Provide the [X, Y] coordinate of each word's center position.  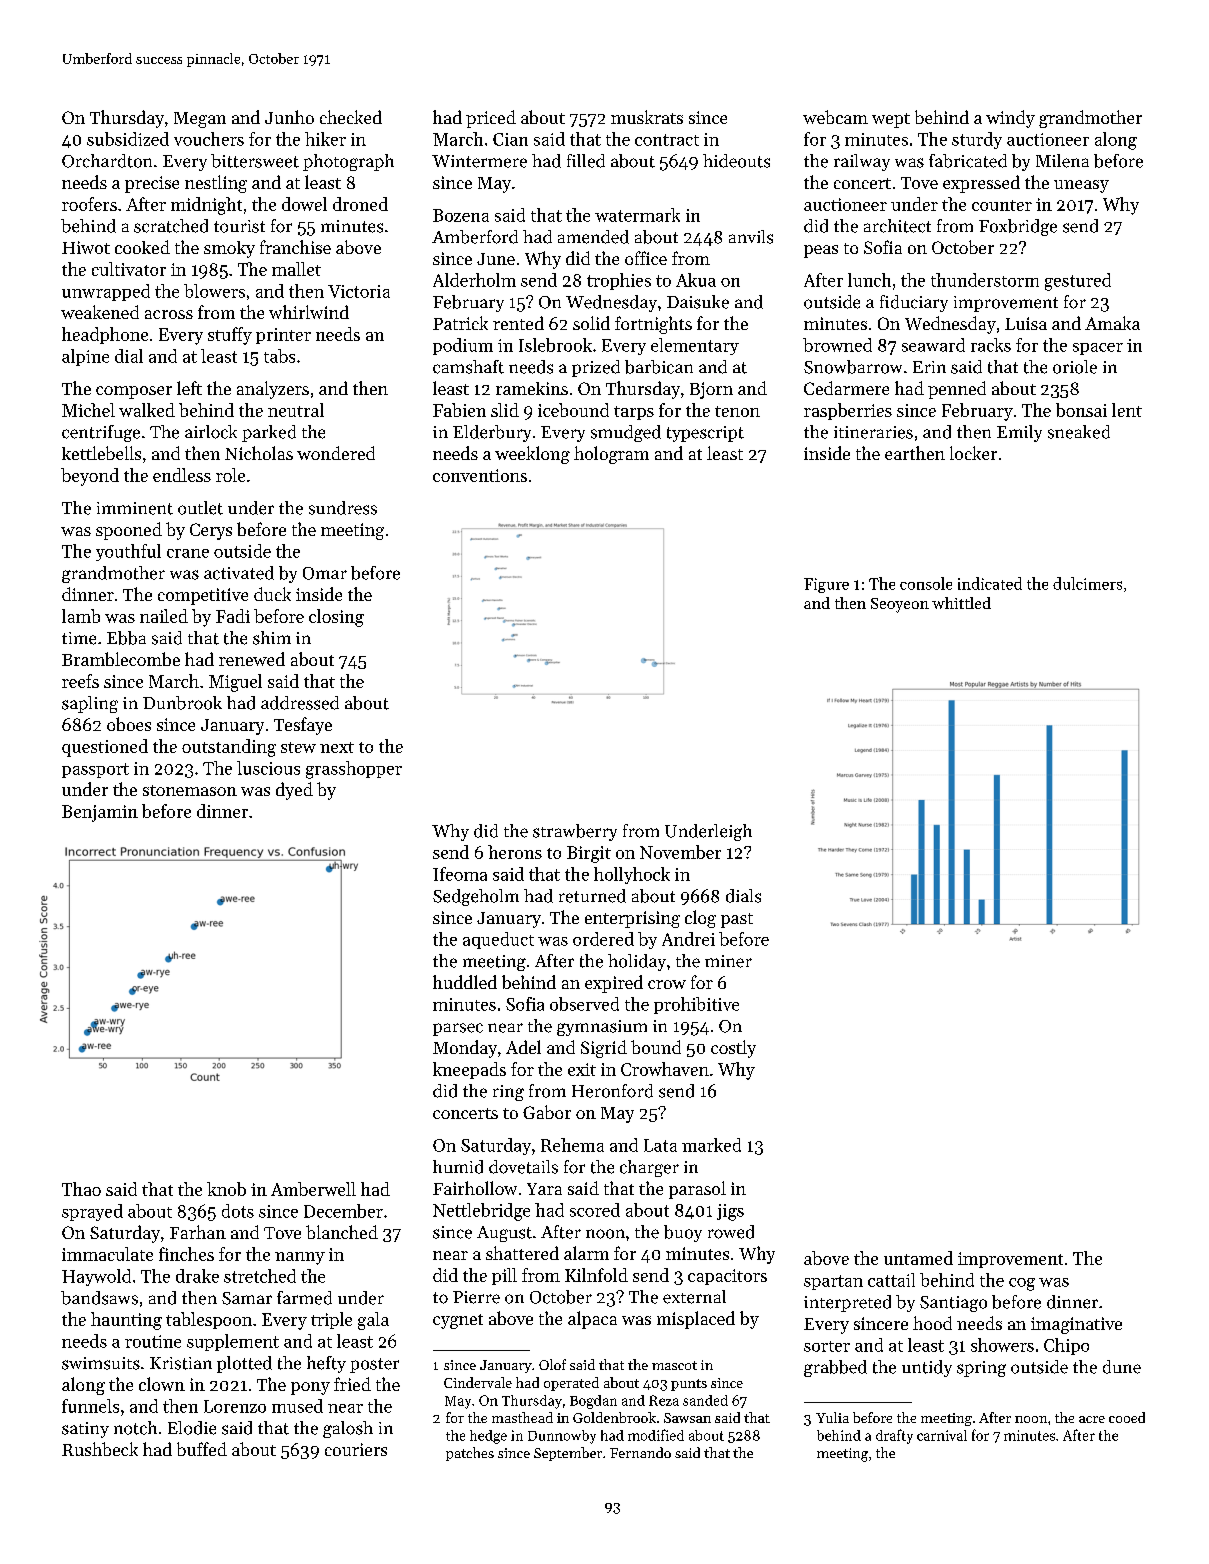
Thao [81, 1189]
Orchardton [107, 161]
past [737, 920]
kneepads [469, 1070]
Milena [1062, 161]
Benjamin [100, 813]
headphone [105, 335]
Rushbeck [100, 1449]
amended [593, 237]
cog [1022, 1284]
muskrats [647, 117]
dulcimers [1087, 583]
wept [891, 120]
